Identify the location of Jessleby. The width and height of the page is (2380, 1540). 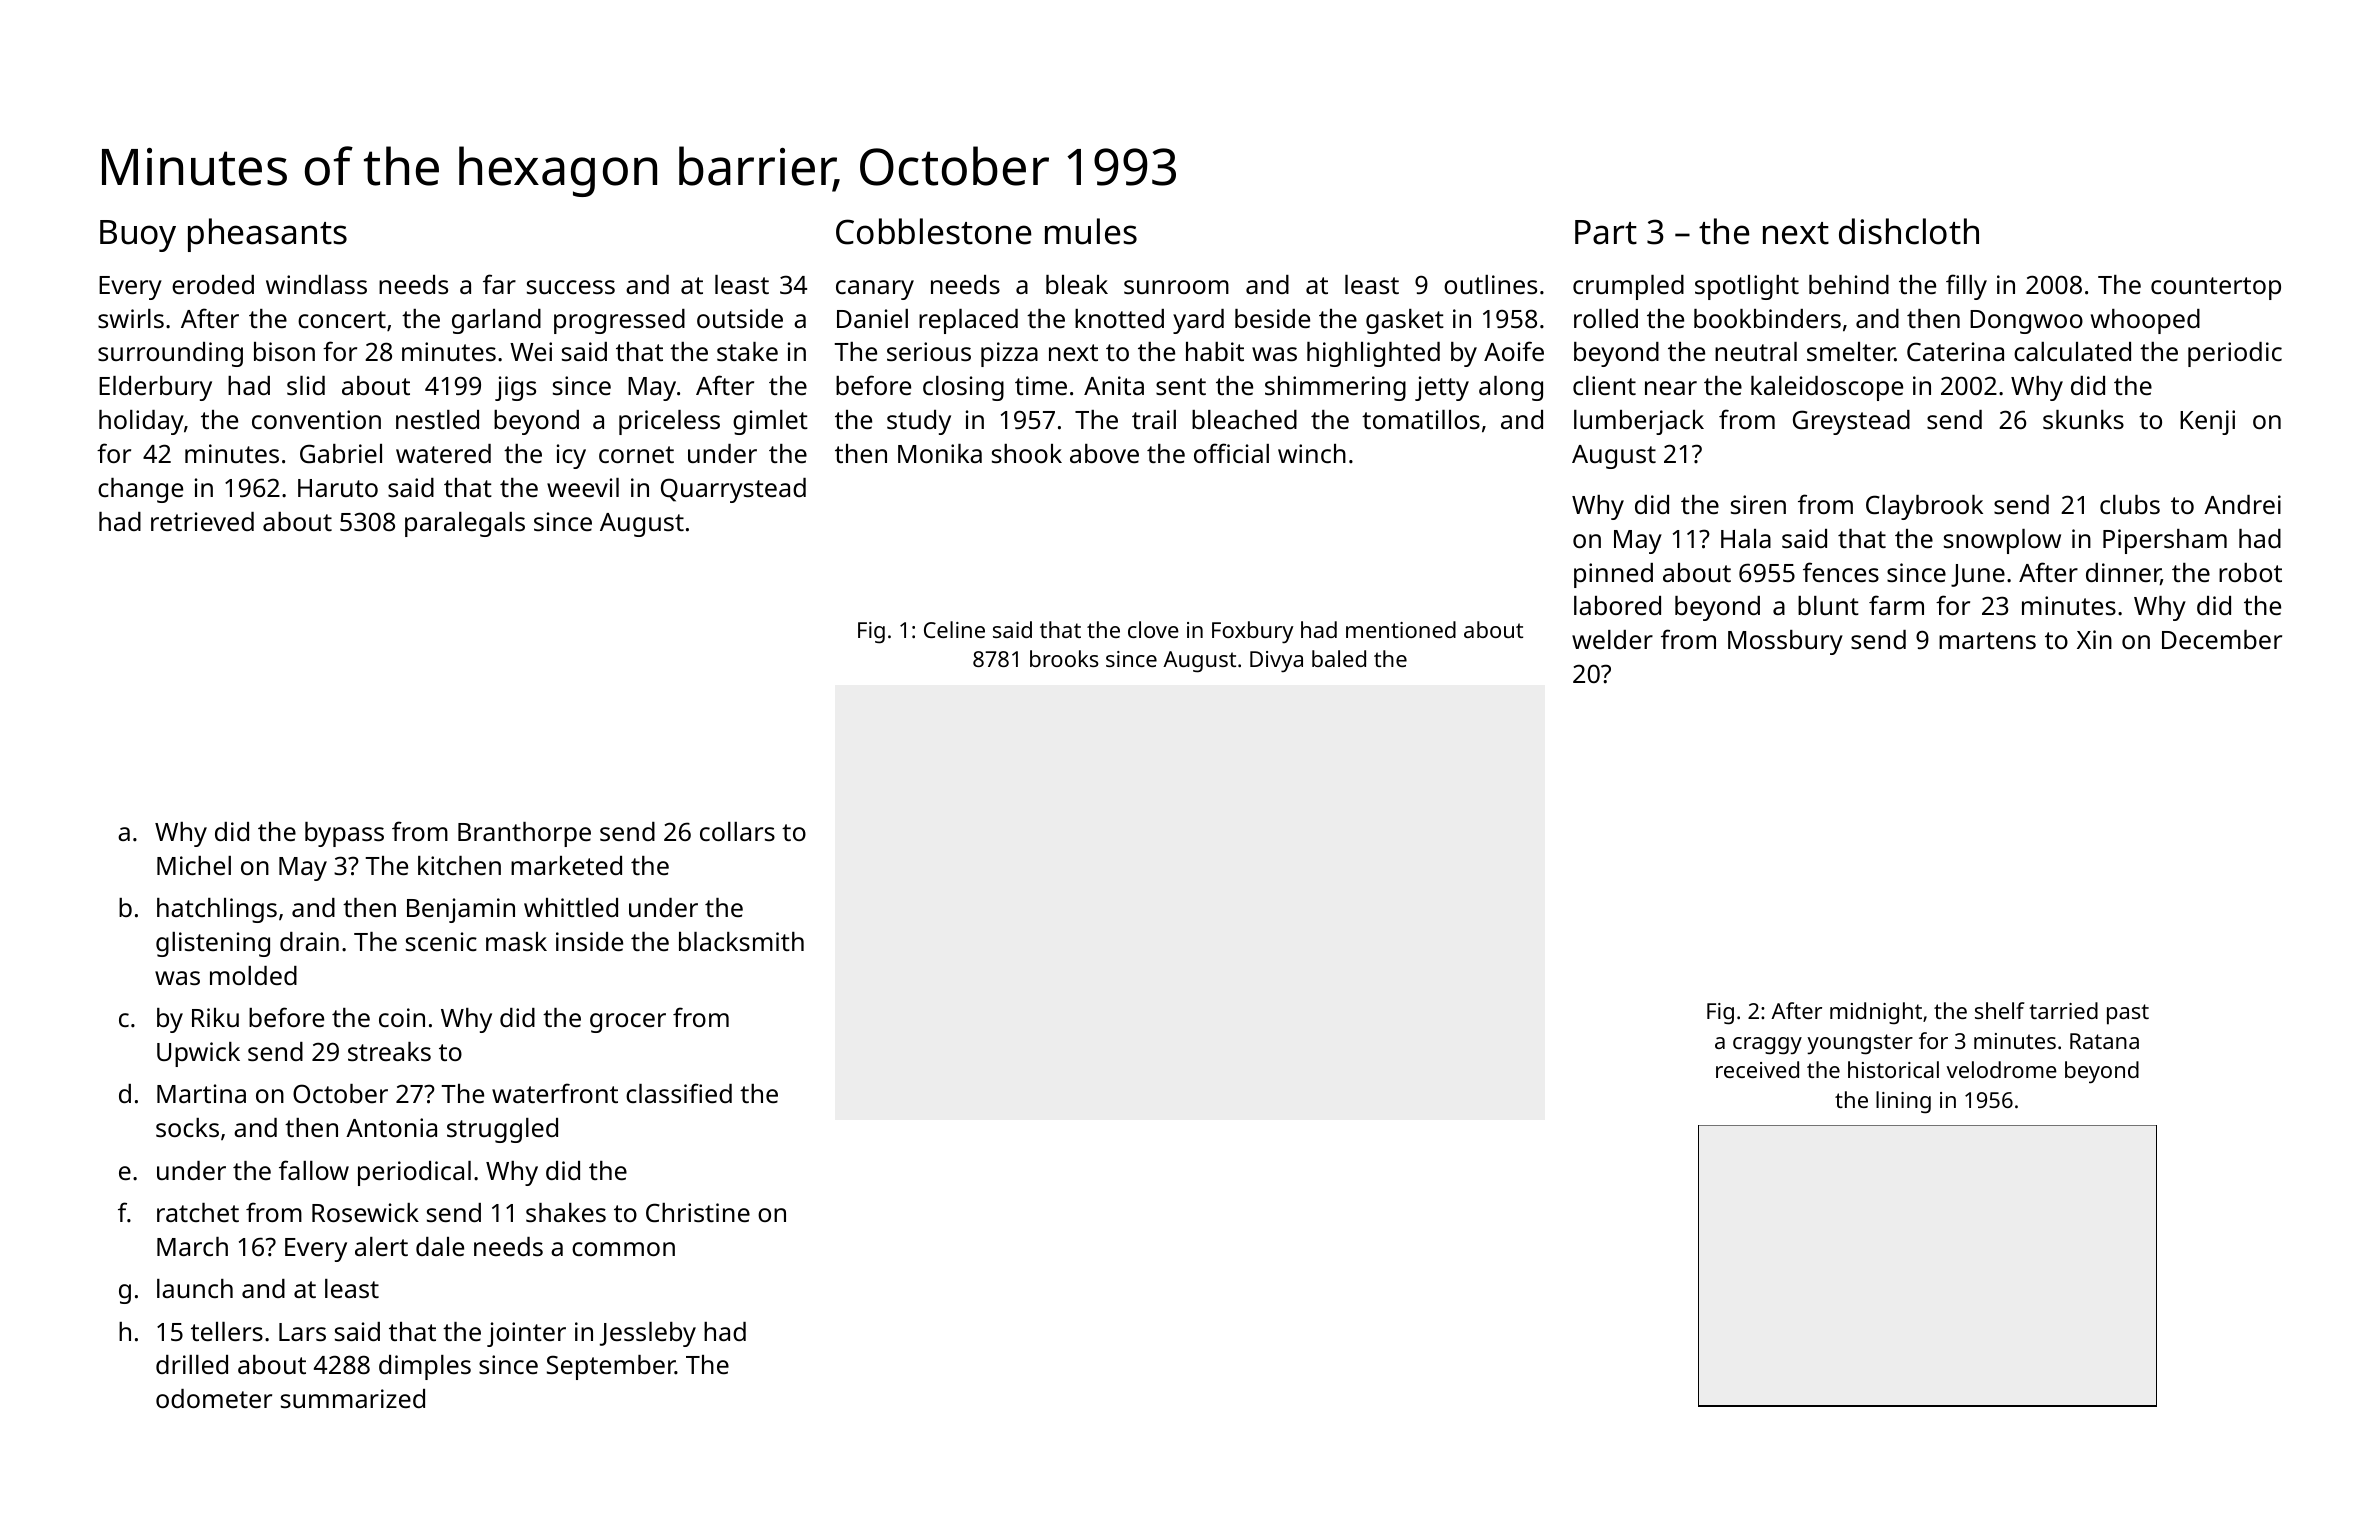
(648, 1334).
